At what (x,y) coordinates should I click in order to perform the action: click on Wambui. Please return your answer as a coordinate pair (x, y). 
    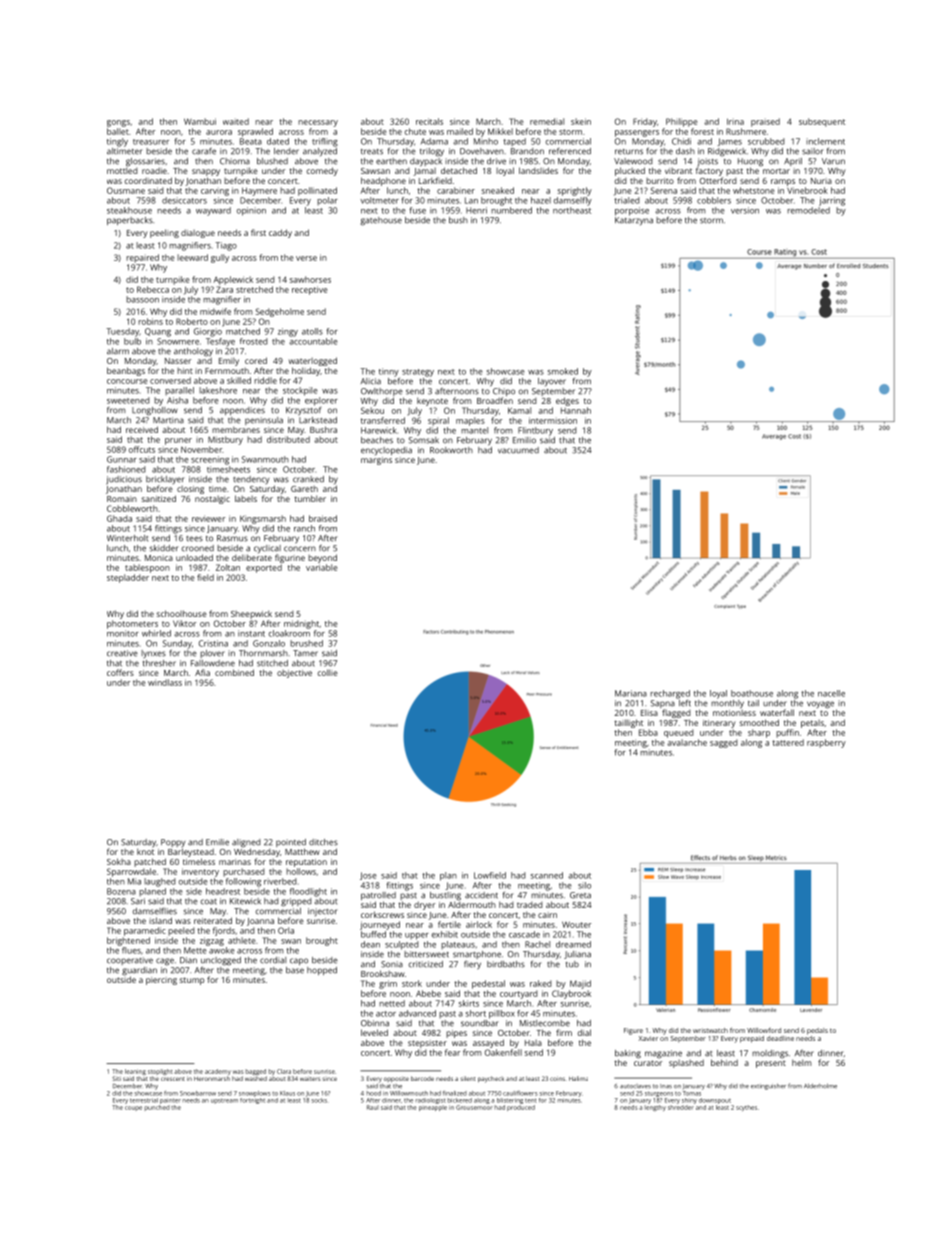
    Looking at the image, I should click on (200, 121).
